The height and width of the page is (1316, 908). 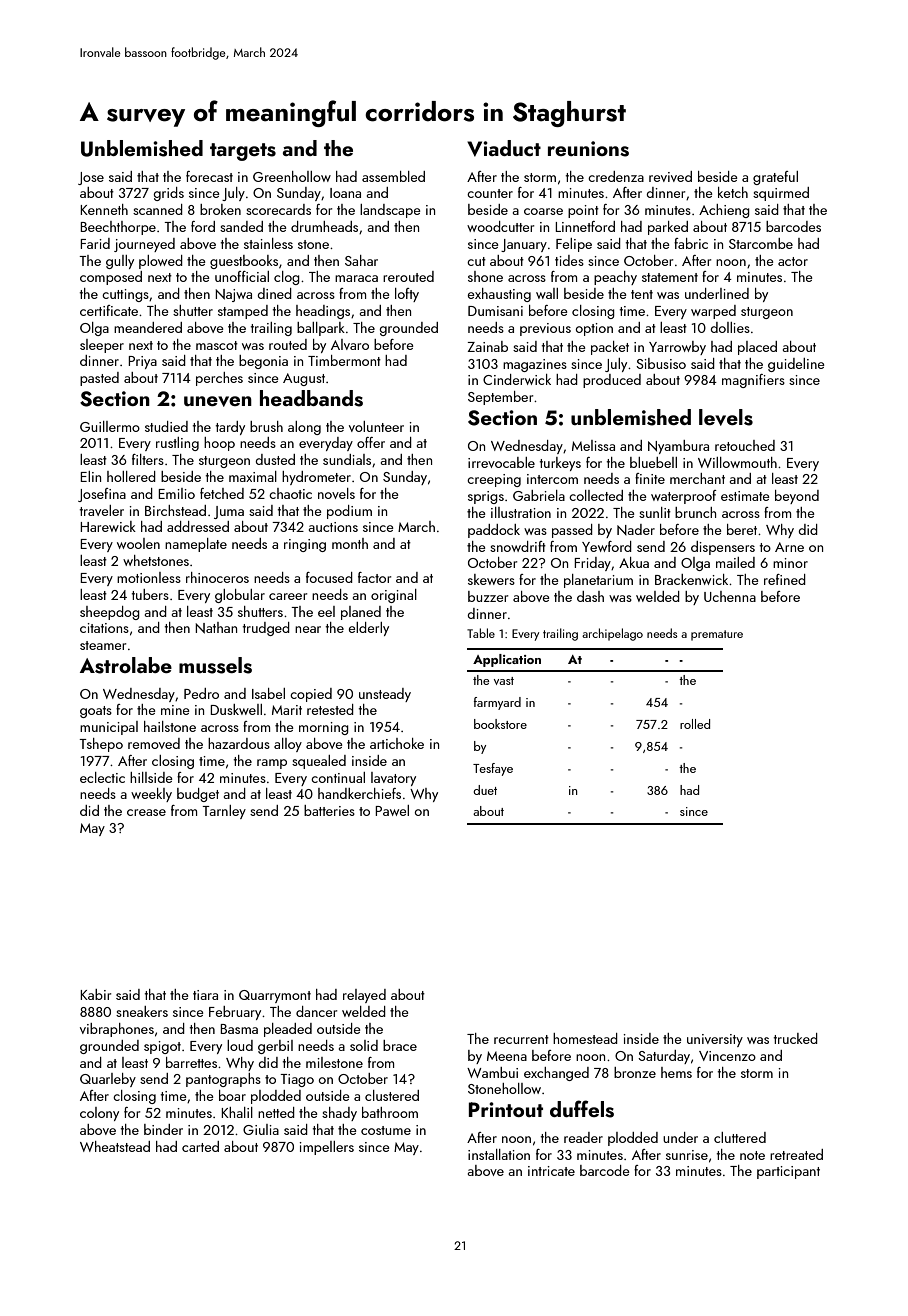 I want to click on August, so click(x=304, y=379).
